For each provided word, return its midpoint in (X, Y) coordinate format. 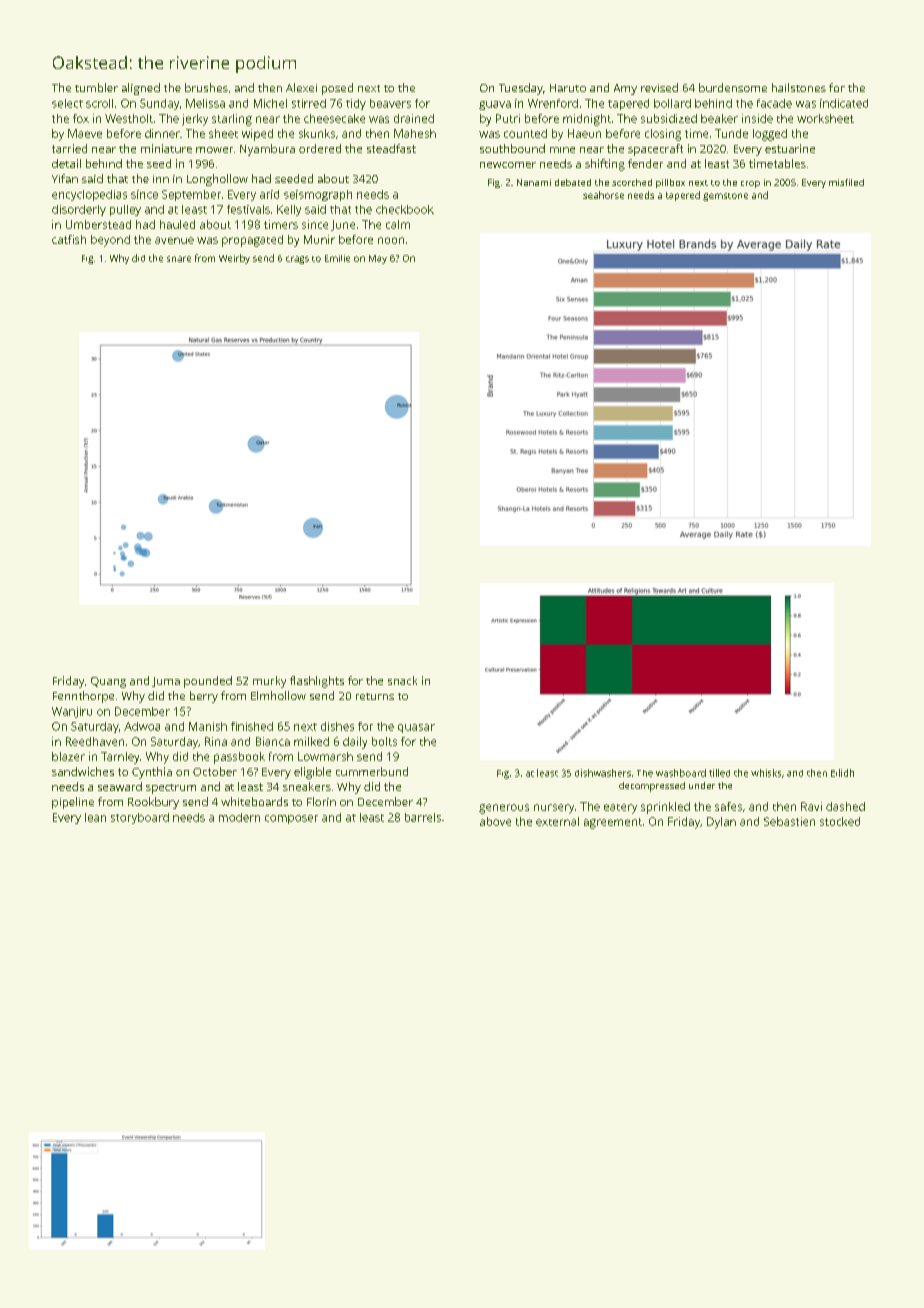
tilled (719, 773)
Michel (270, 103)
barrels (423, 817)
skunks (317, 133)
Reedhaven (95, 741)
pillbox (670, 183)
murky (269, 682)
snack (402, 680)
